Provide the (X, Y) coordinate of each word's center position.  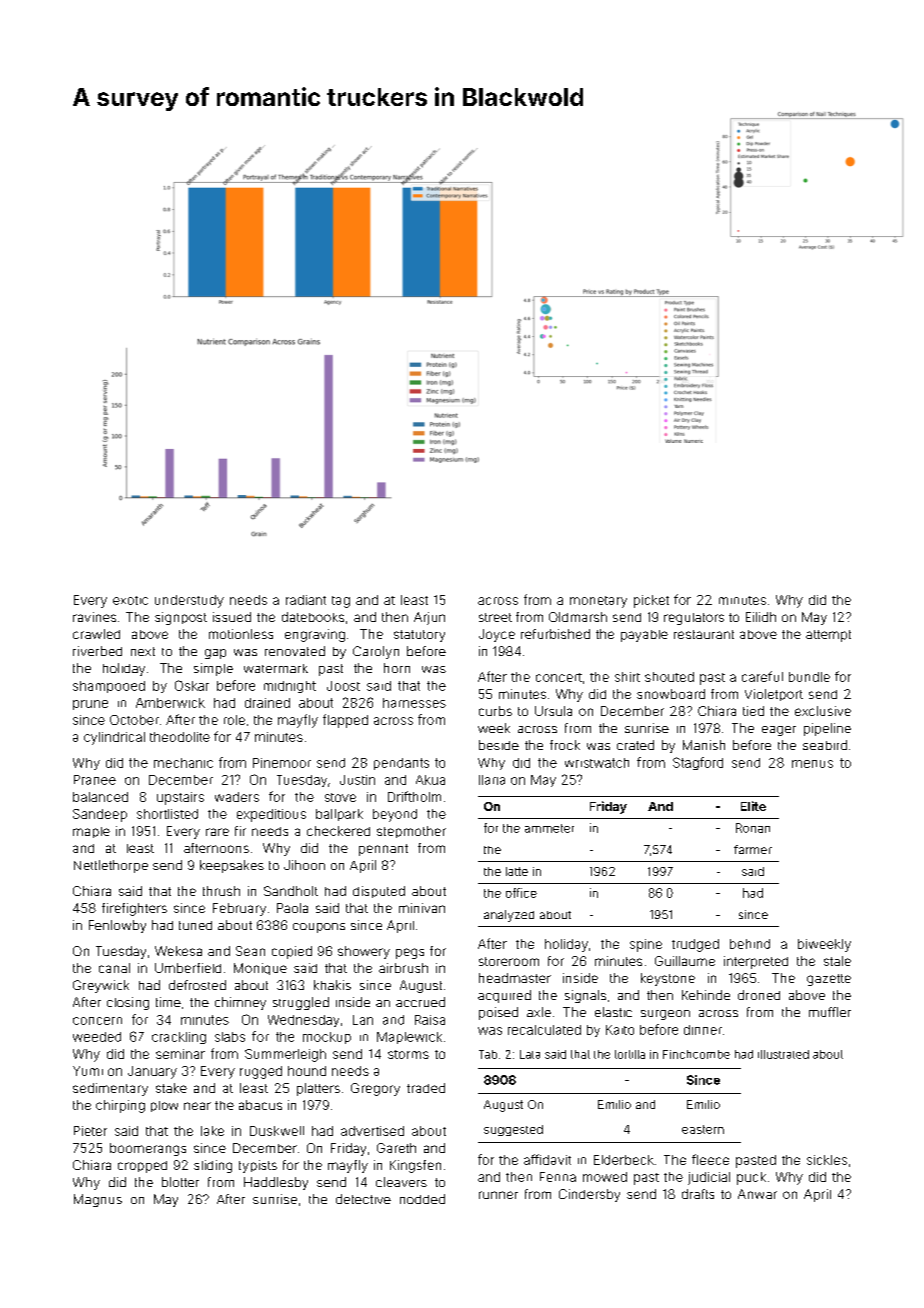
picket (651, 601)
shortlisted (167, 814)
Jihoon (304, 865)
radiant (306, 600)
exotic (130, 600)
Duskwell (277, 1131)
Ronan (753, 828)
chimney (240, 1003)
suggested (513, 1130)
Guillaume (685, 961)
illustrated (783, 1054)
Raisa (430, 1020)
